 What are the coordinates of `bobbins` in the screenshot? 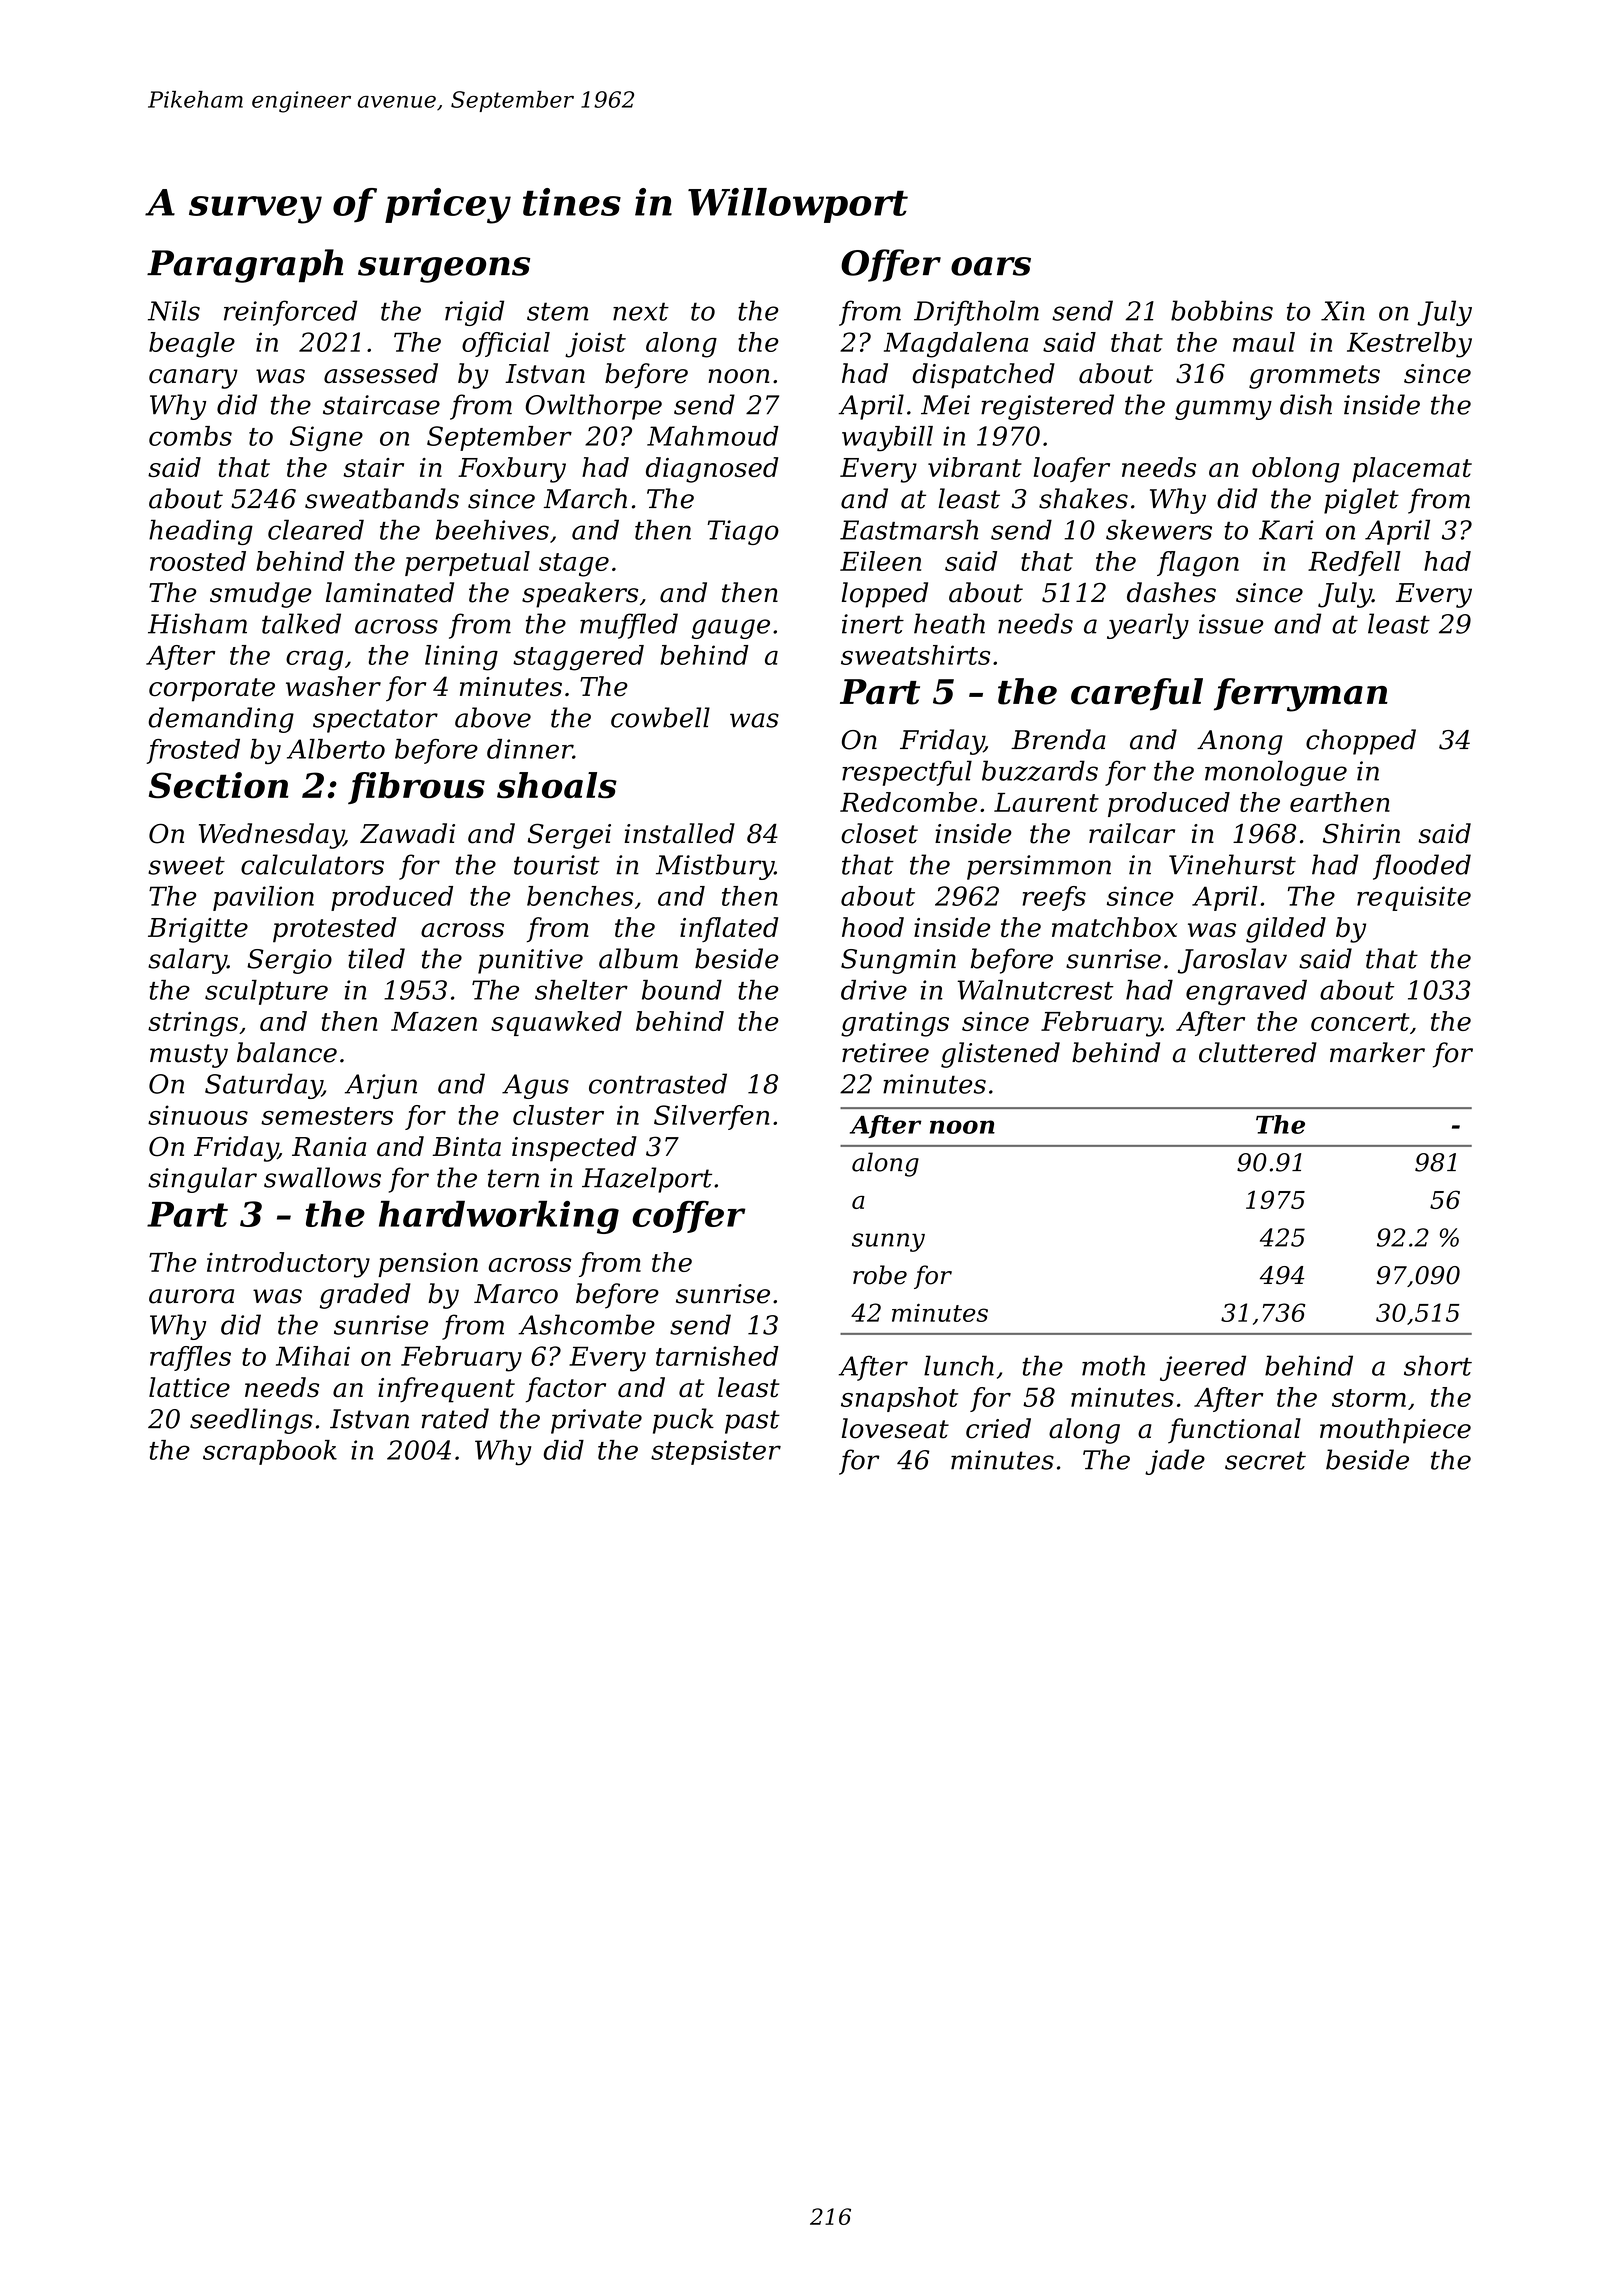 It's located at (1222, 310).
